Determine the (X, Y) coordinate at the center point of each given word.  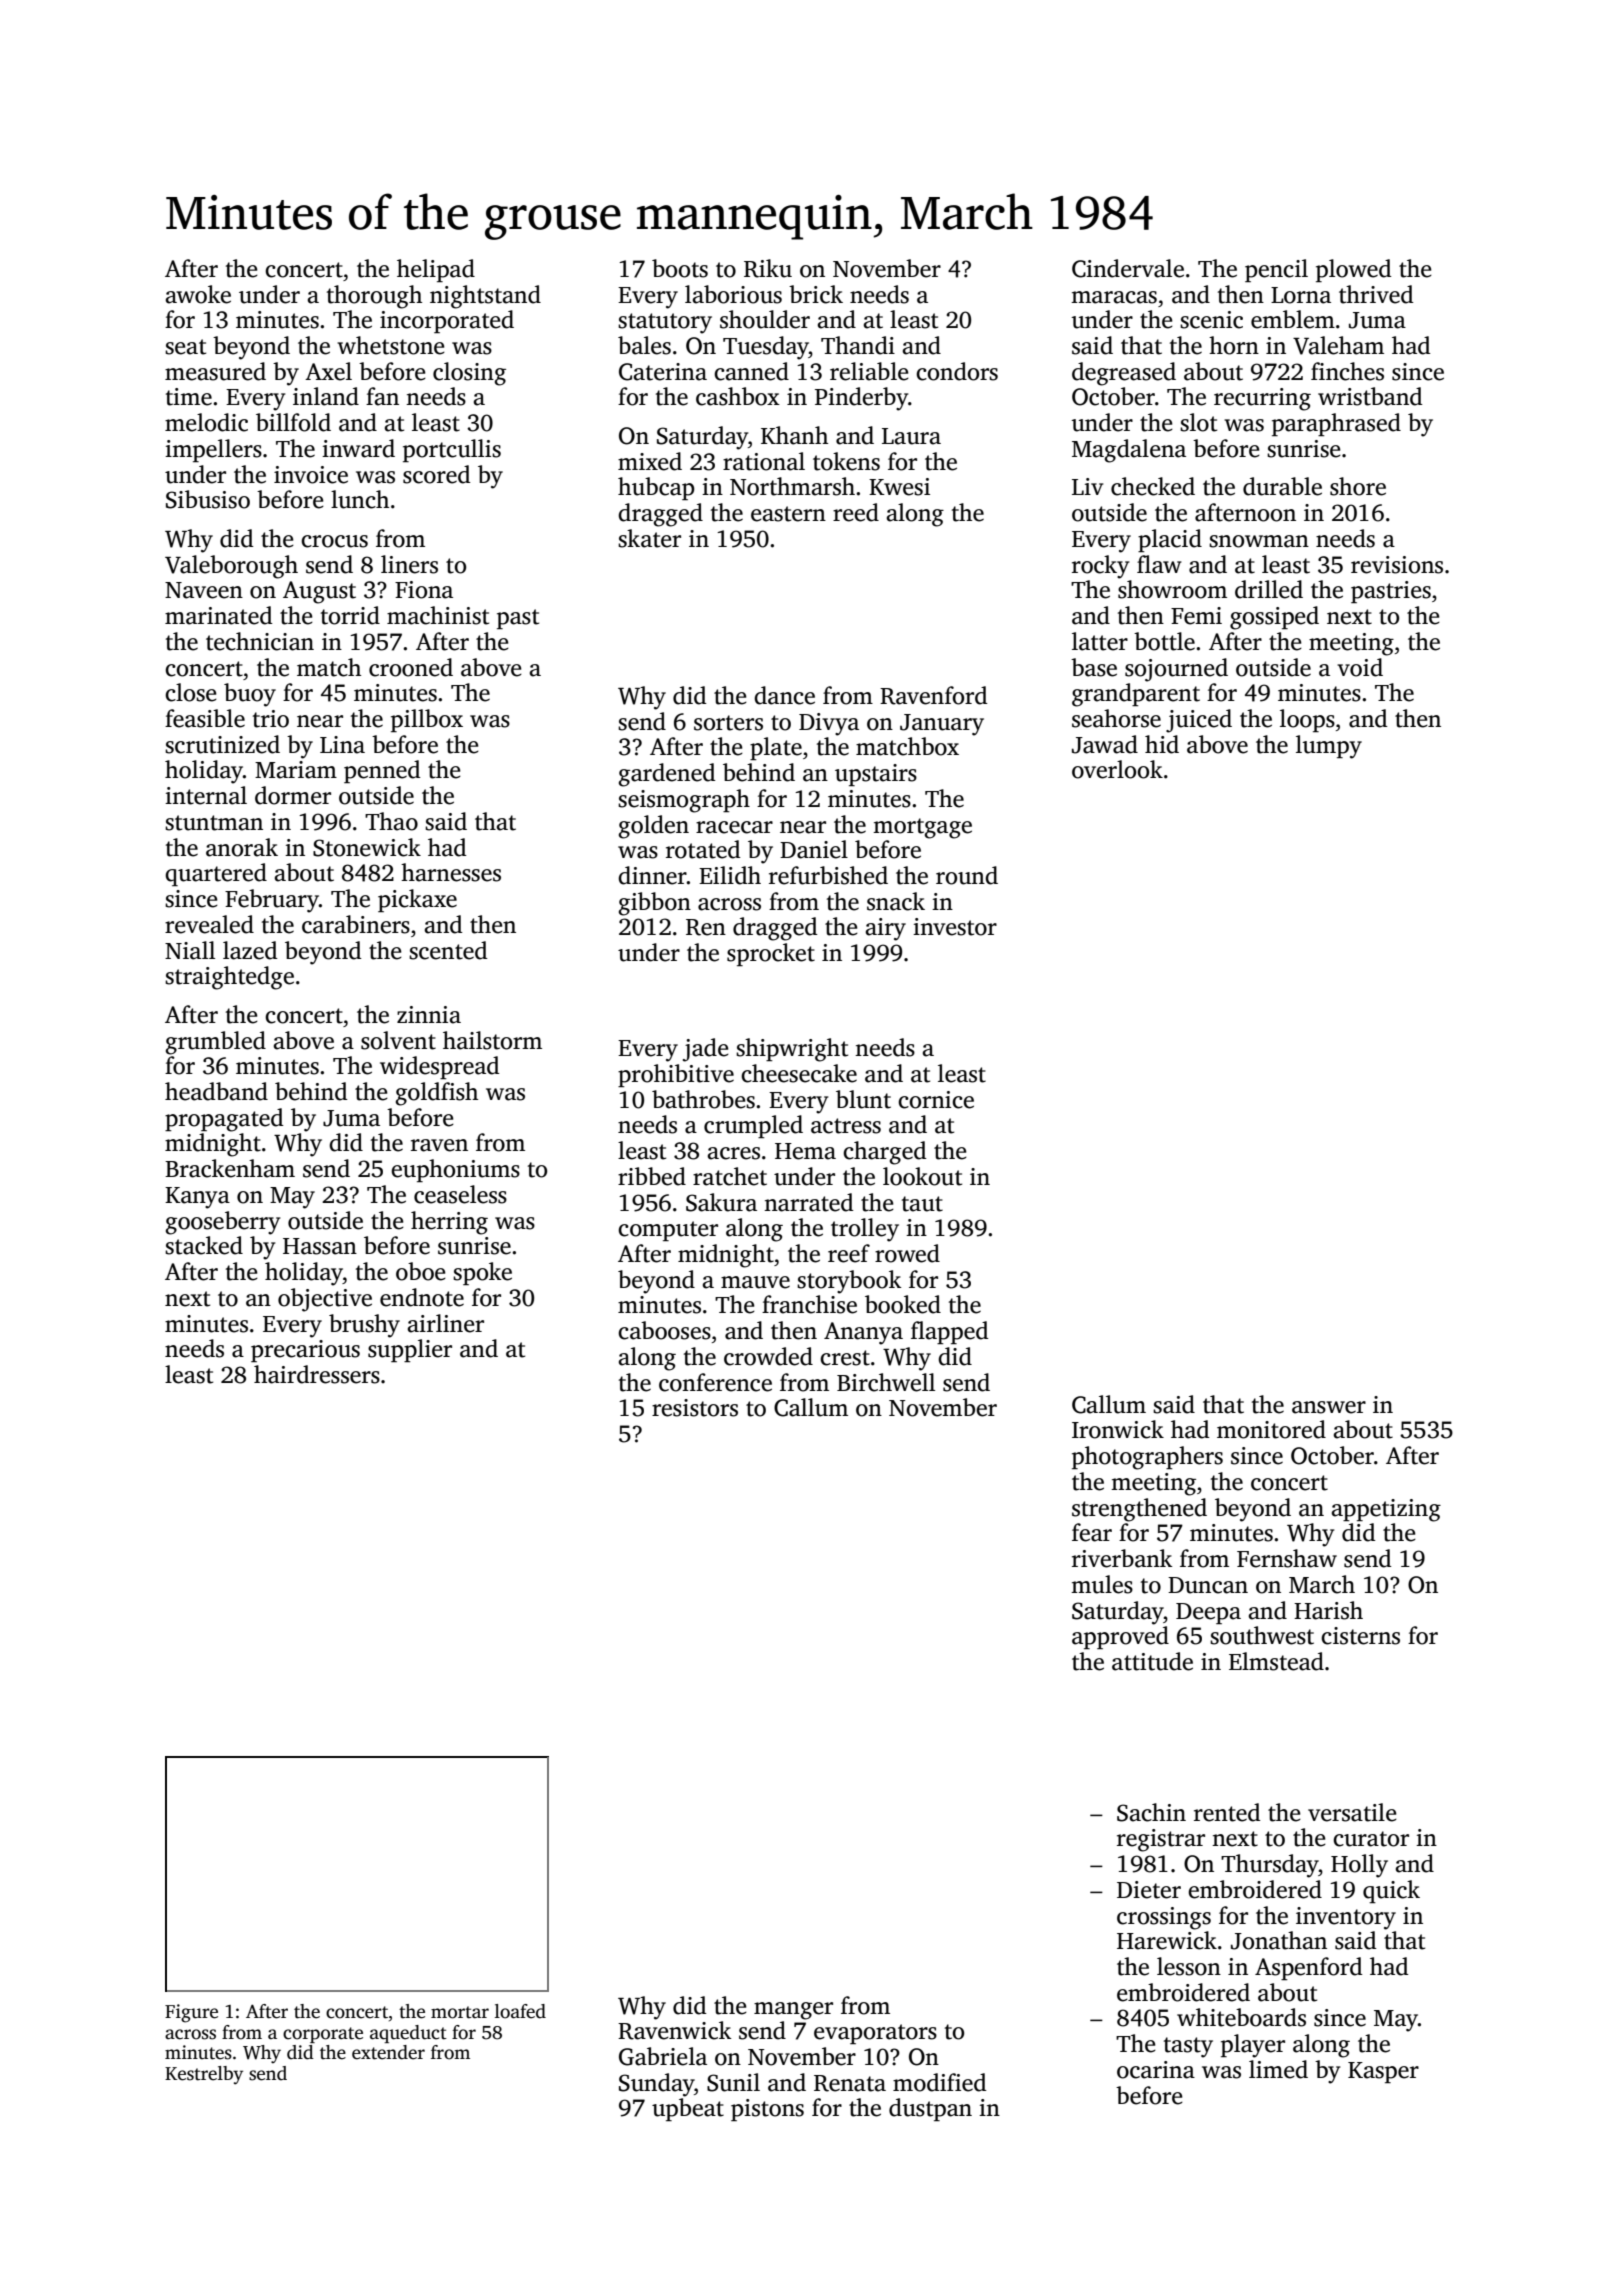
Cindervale (1128, 268)
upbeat (688, 2109)
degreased (1124, 374)
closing (469, 374)
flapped (949, 1332)
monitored (1271, 1429)
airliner (445, 1323)
